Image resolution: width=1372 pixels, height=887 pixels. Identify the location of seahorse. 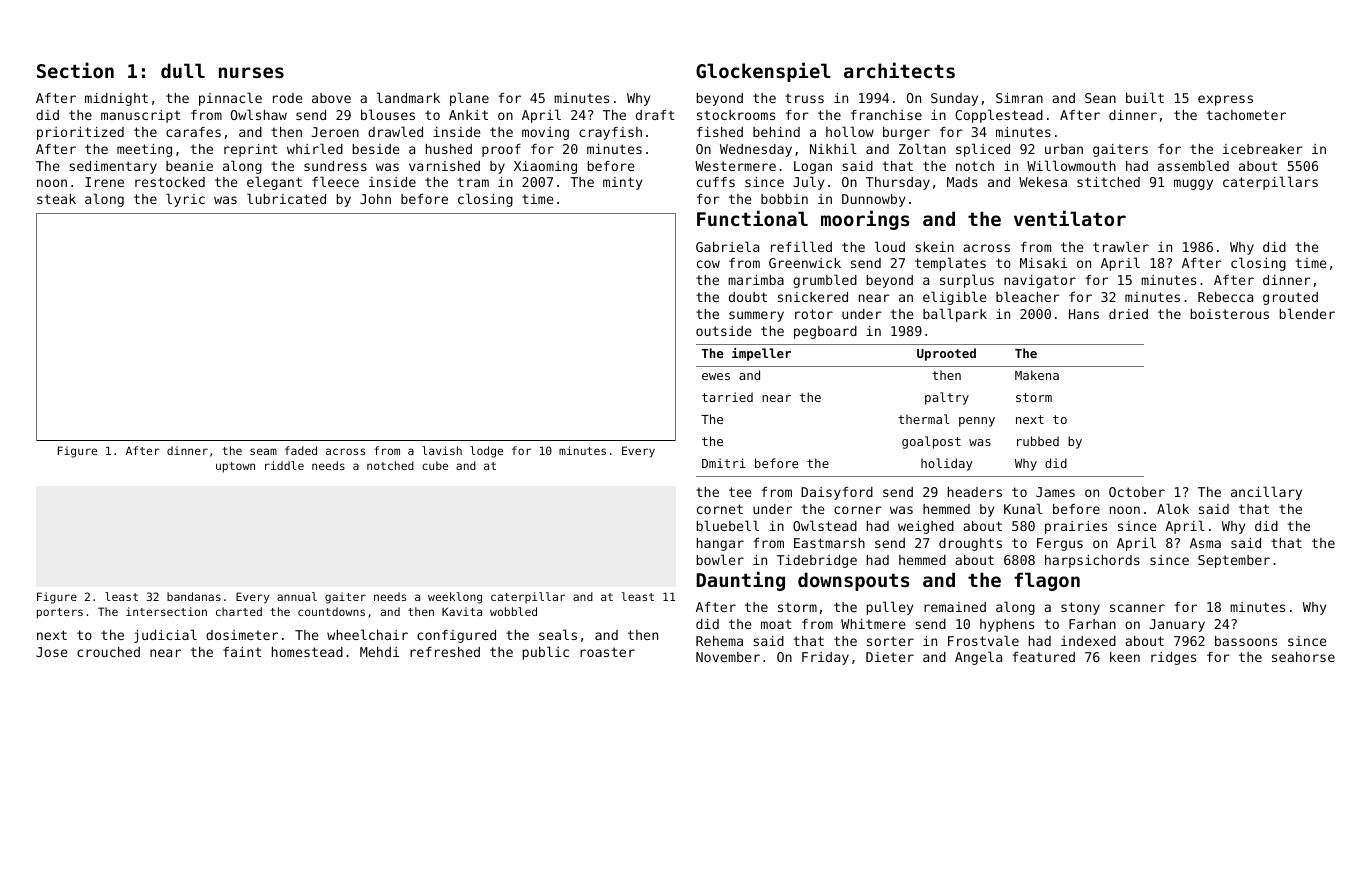
(1303, 657).
